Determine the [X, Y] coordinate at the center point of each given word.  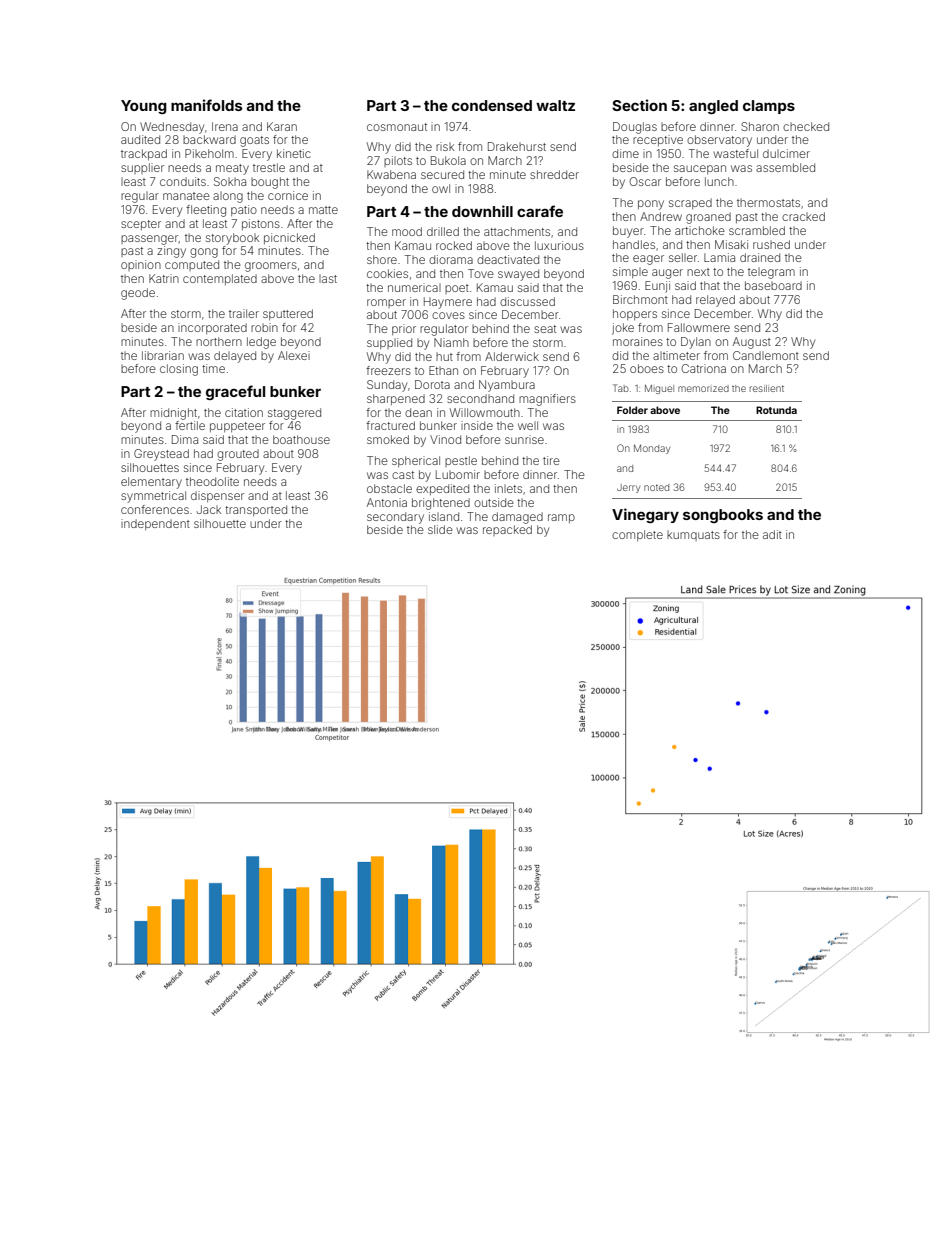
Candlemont [766, 355]
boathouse [301, 439]
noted [656, 487]
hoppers [635, 314]
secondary [395, 518]
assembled [785, 167]
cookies [387, 273]
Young [144, 107]
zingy [171, 252]
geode [138, 294]
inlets [508, 488]
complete [637, 535]
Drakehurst [517, 146]
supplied [389, 343]
